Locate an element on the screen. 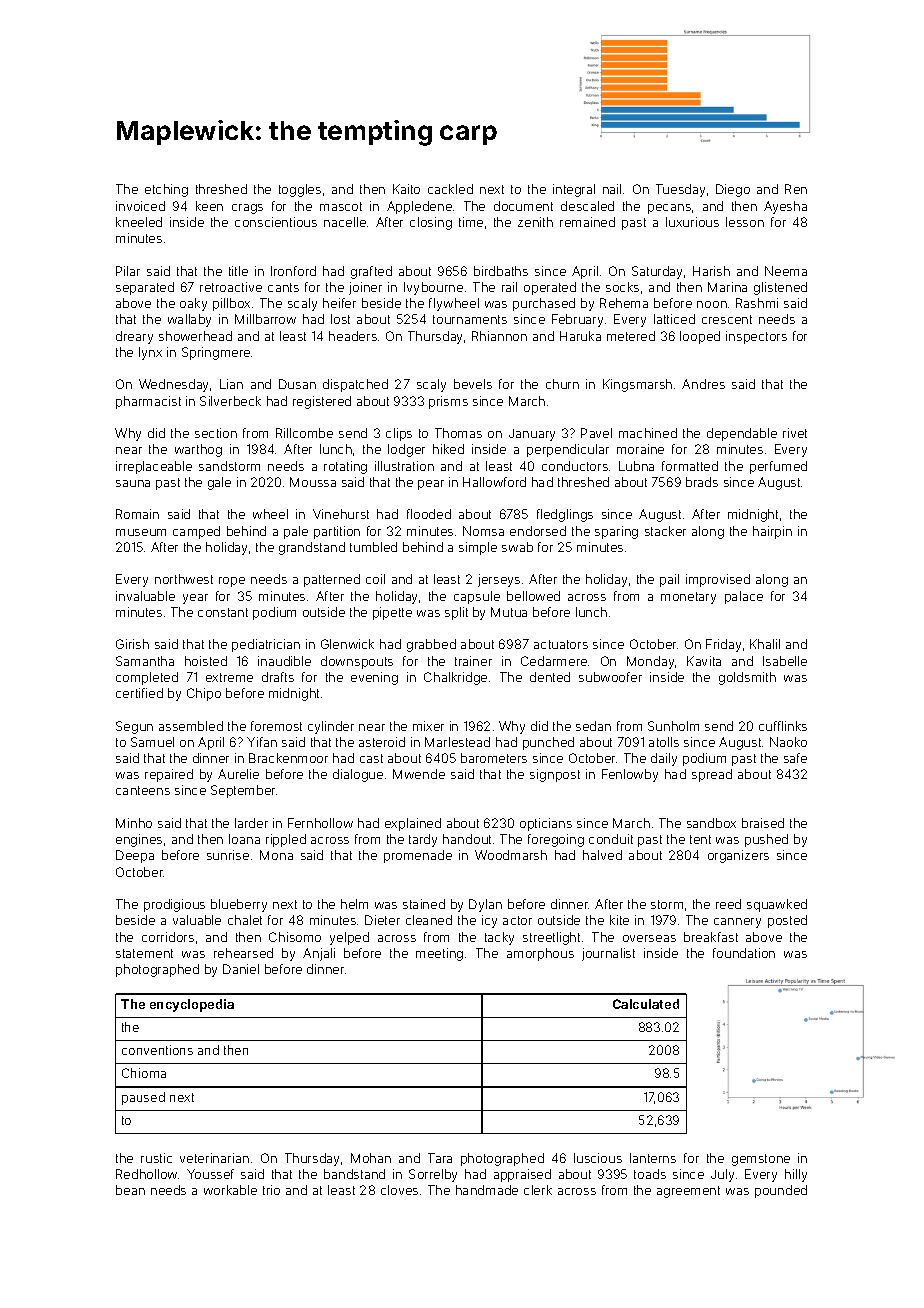  Pilar is located at coordinates (128, 271).
